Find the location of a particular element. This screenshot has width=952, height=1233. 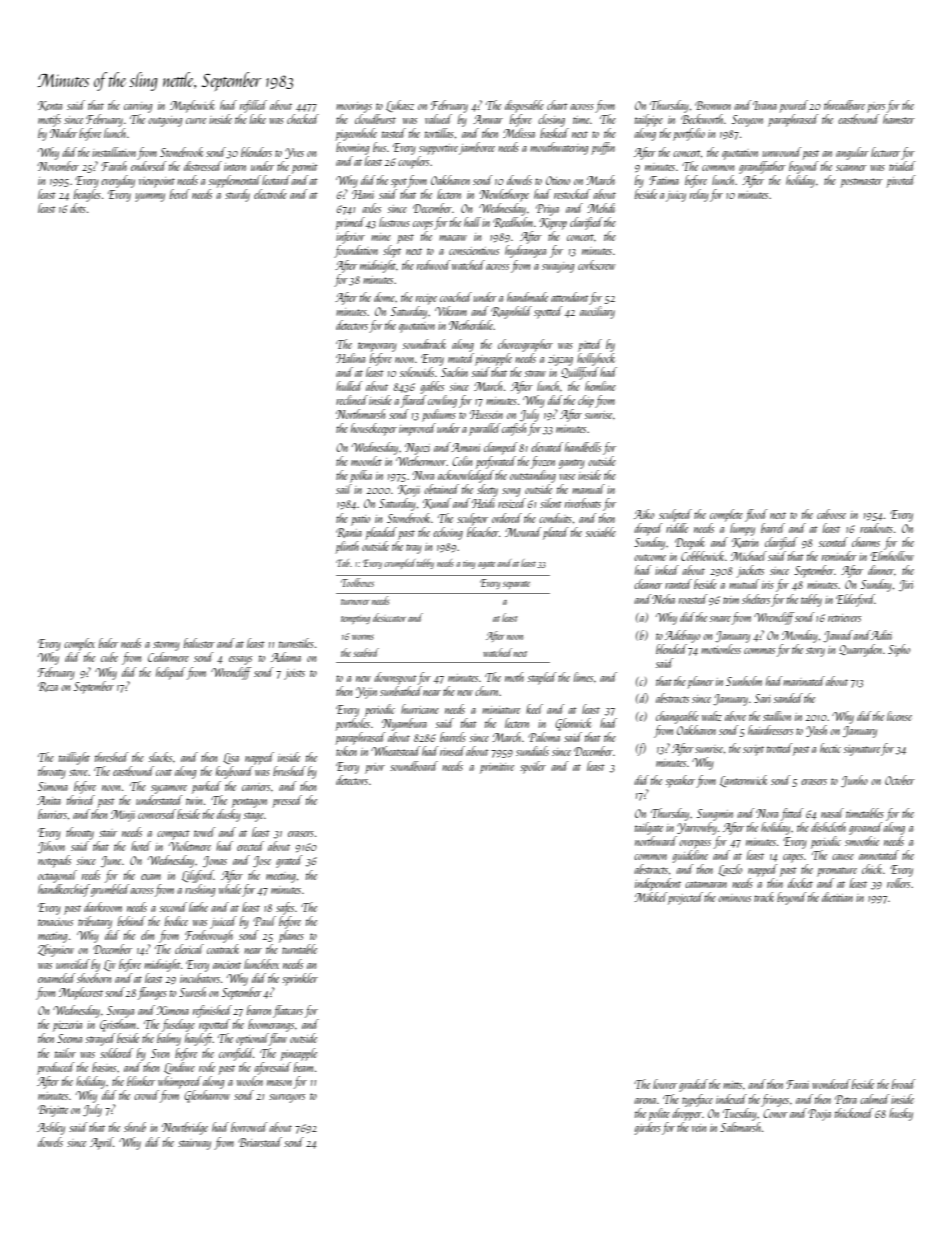

postmaster is located at coordinates (861, 183).
